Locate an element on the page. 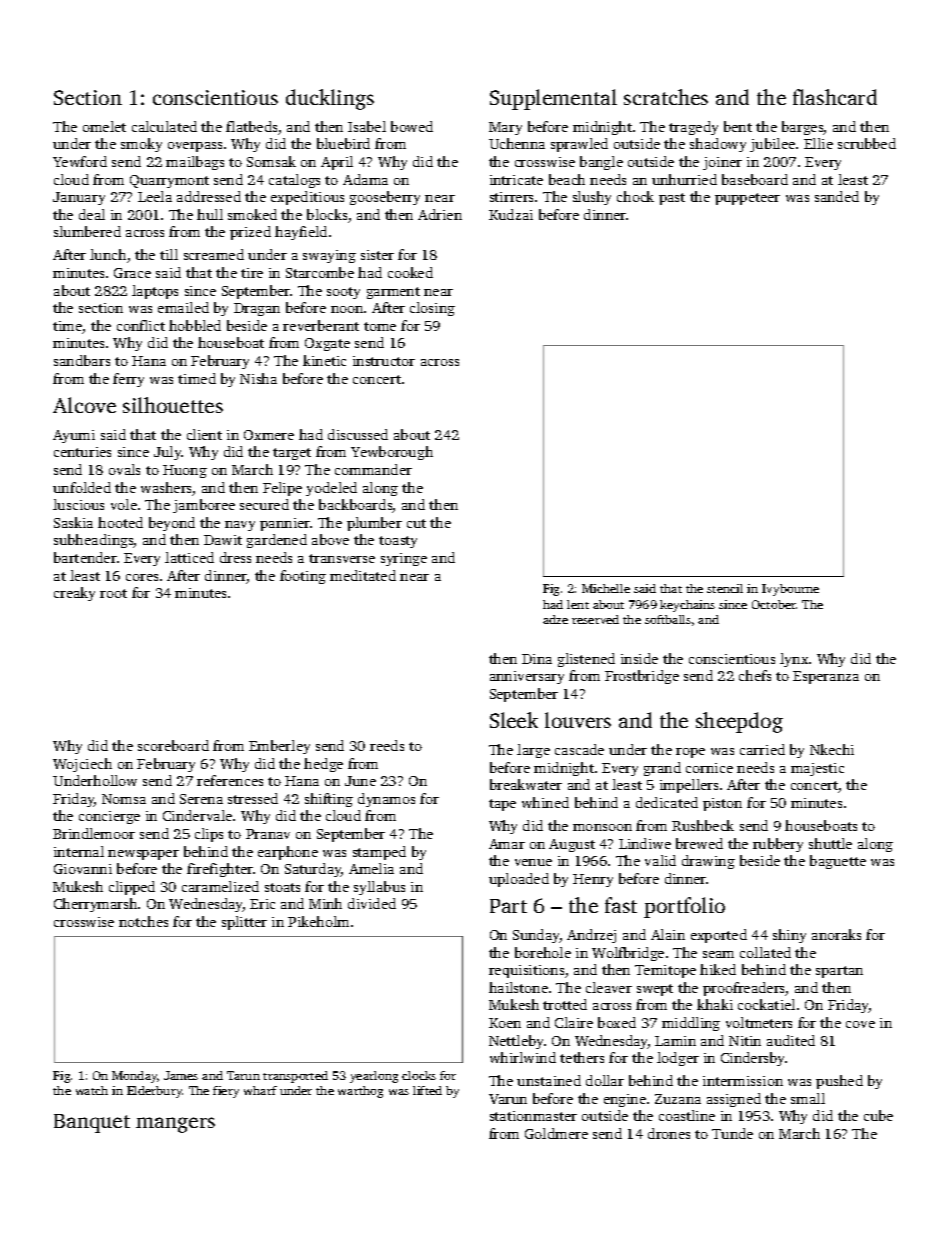 This document has width=952, height=1233. Henry is located at coordinates (593, 880).
